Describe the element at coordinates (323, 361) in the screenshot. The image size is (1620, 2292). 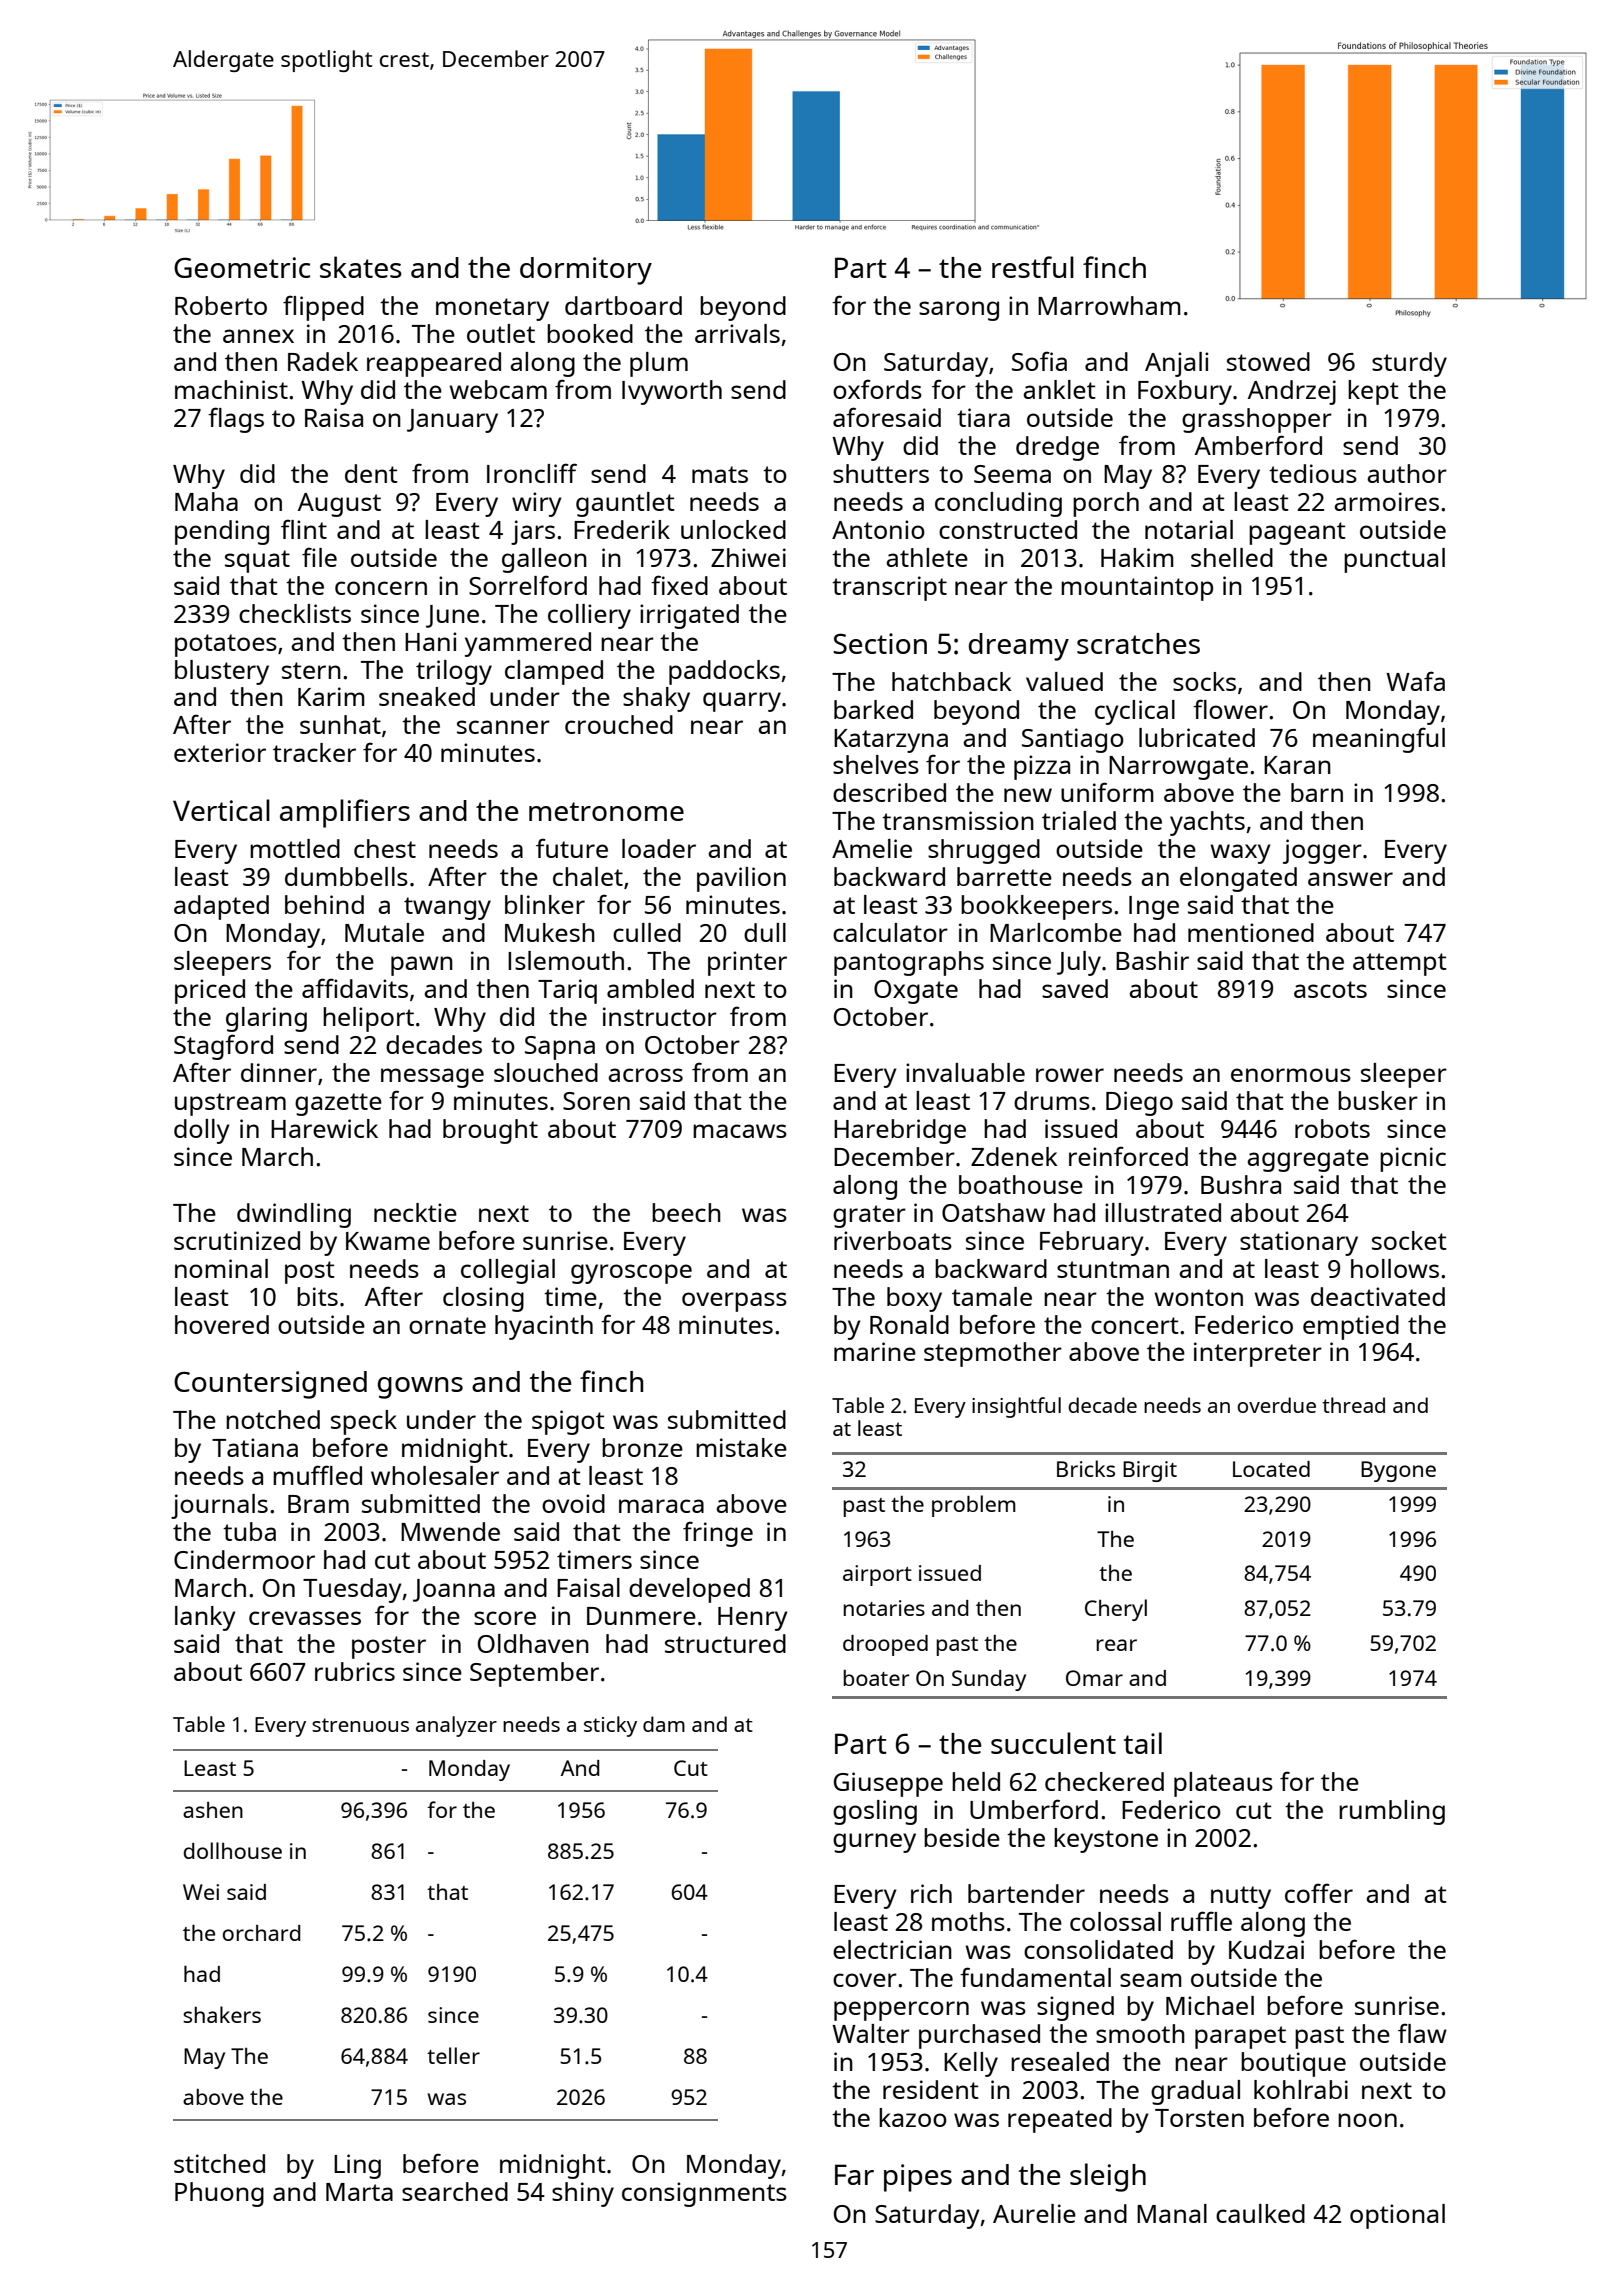
I see `Radek` at that location.
